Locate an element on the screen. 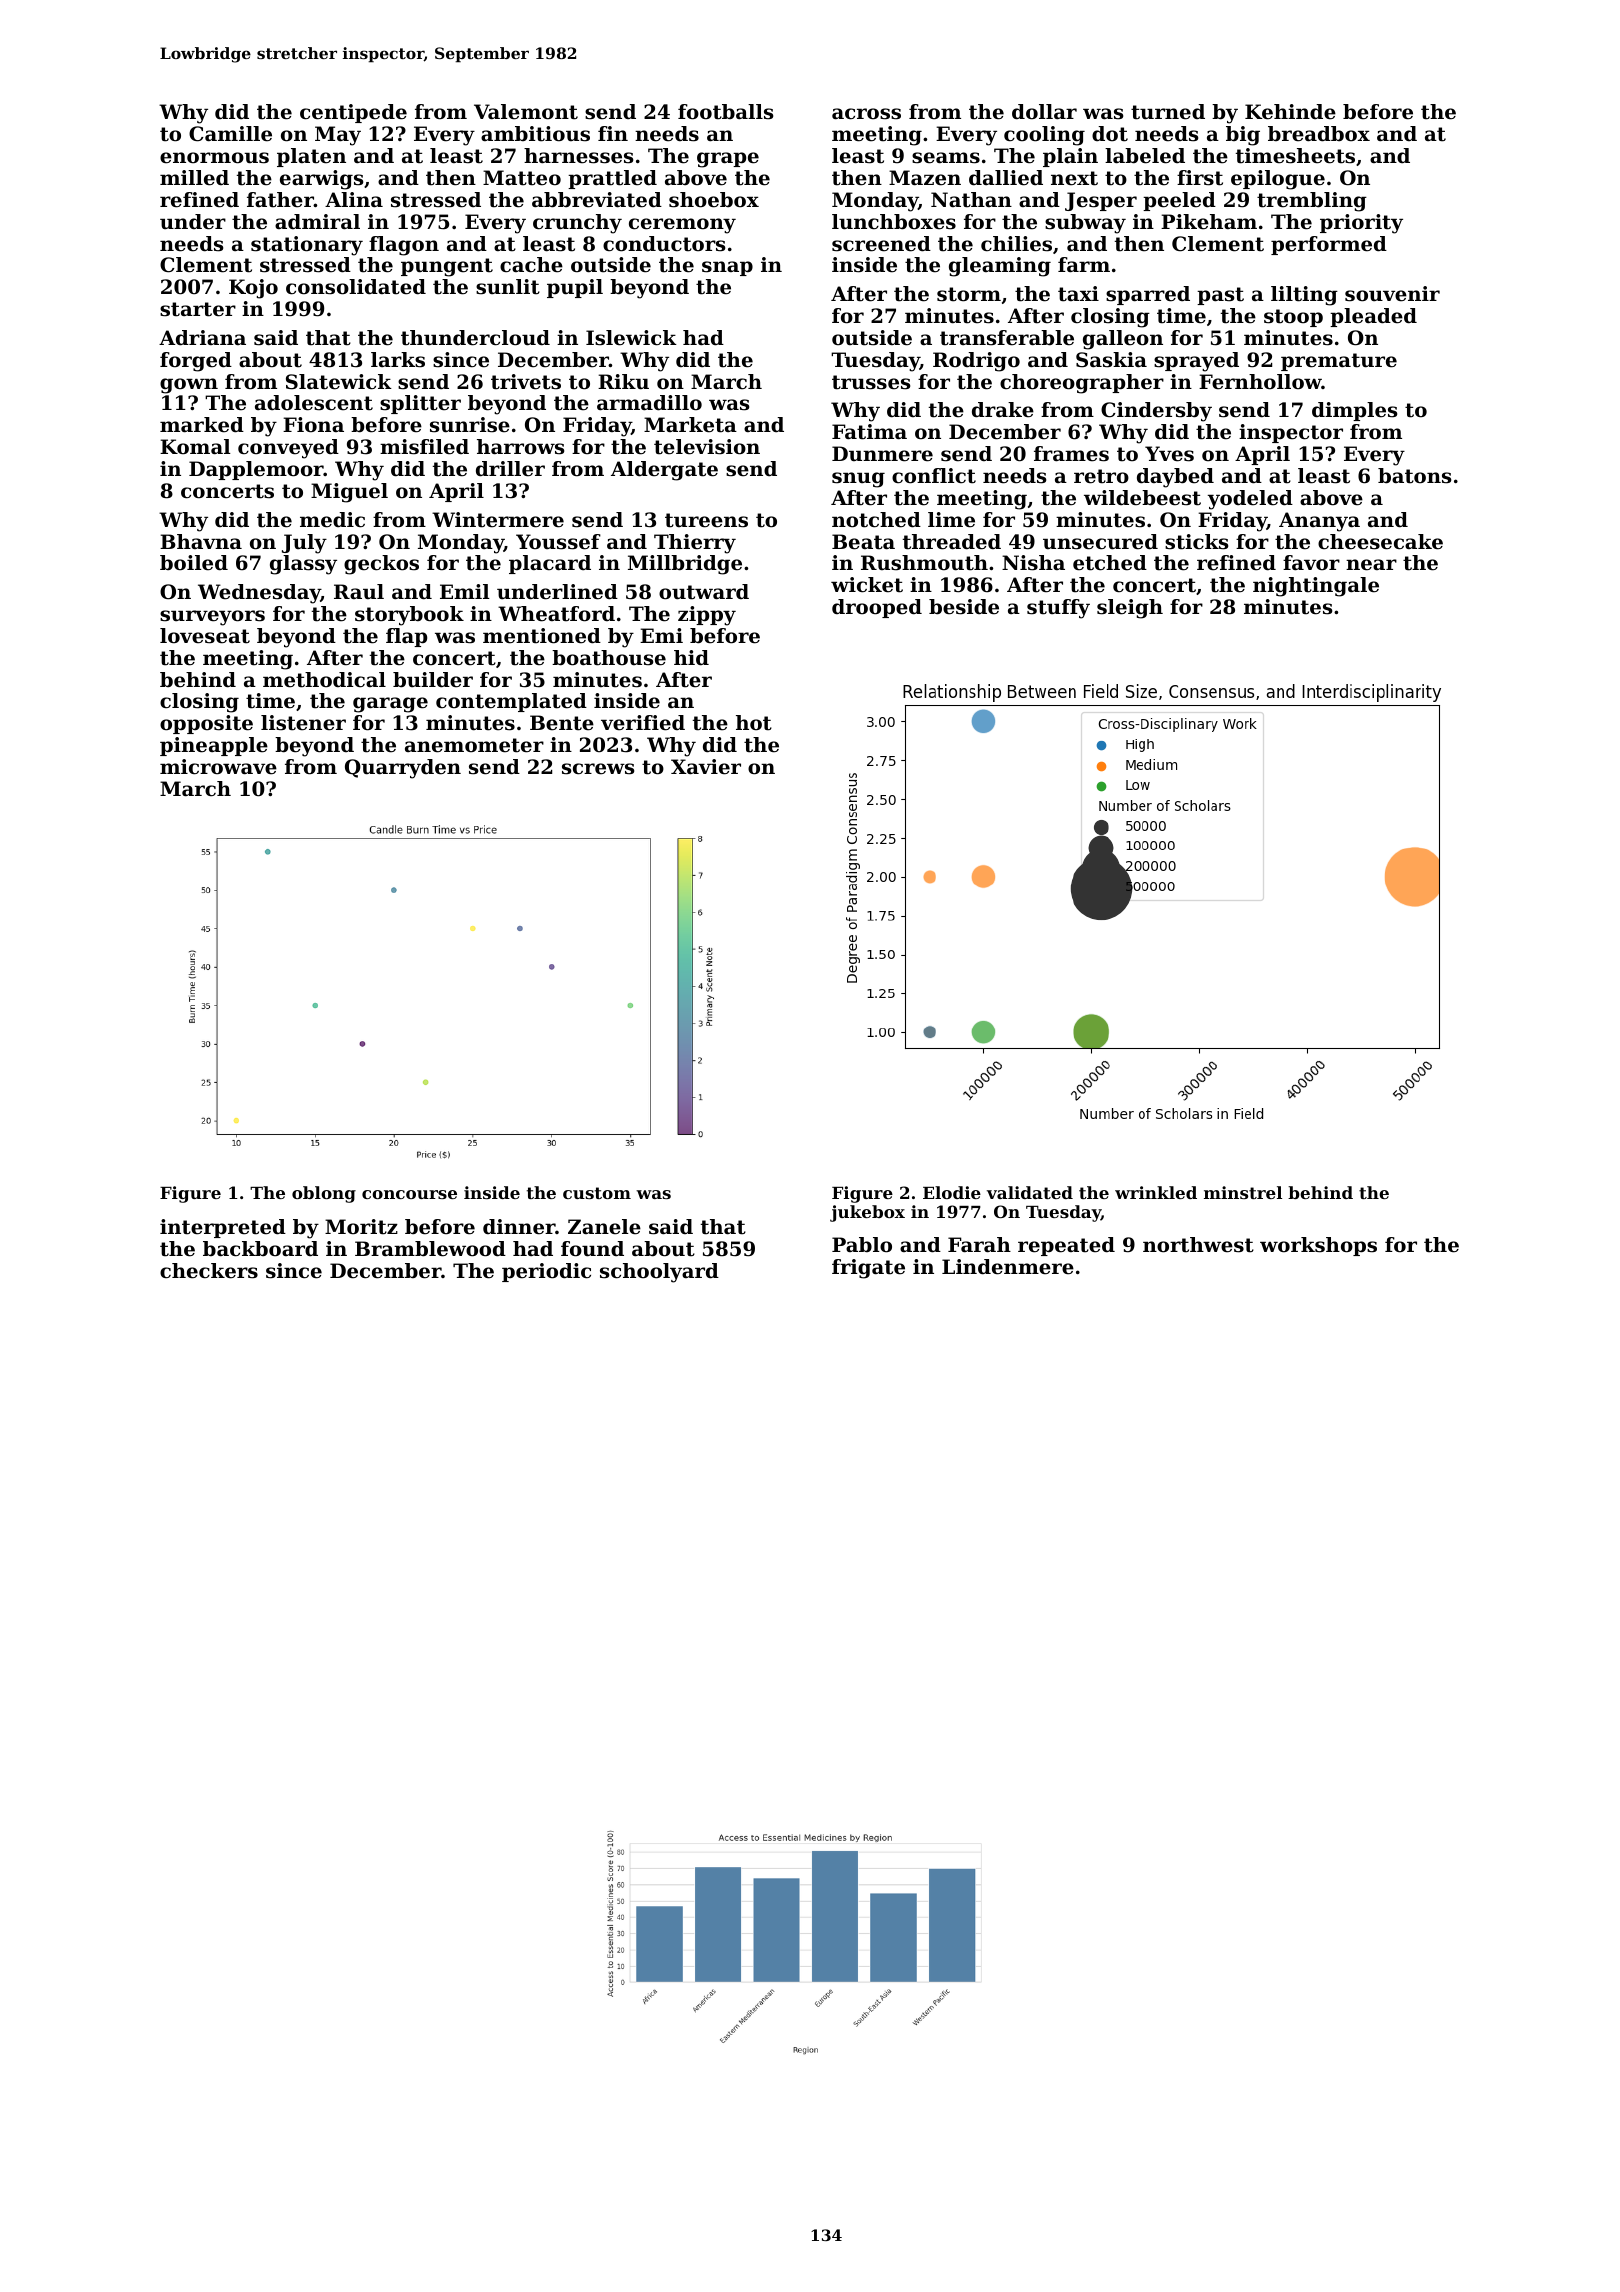 The width and height of the screenshot is (1620, 2292). prattled is located at coordinates (612, 179).
